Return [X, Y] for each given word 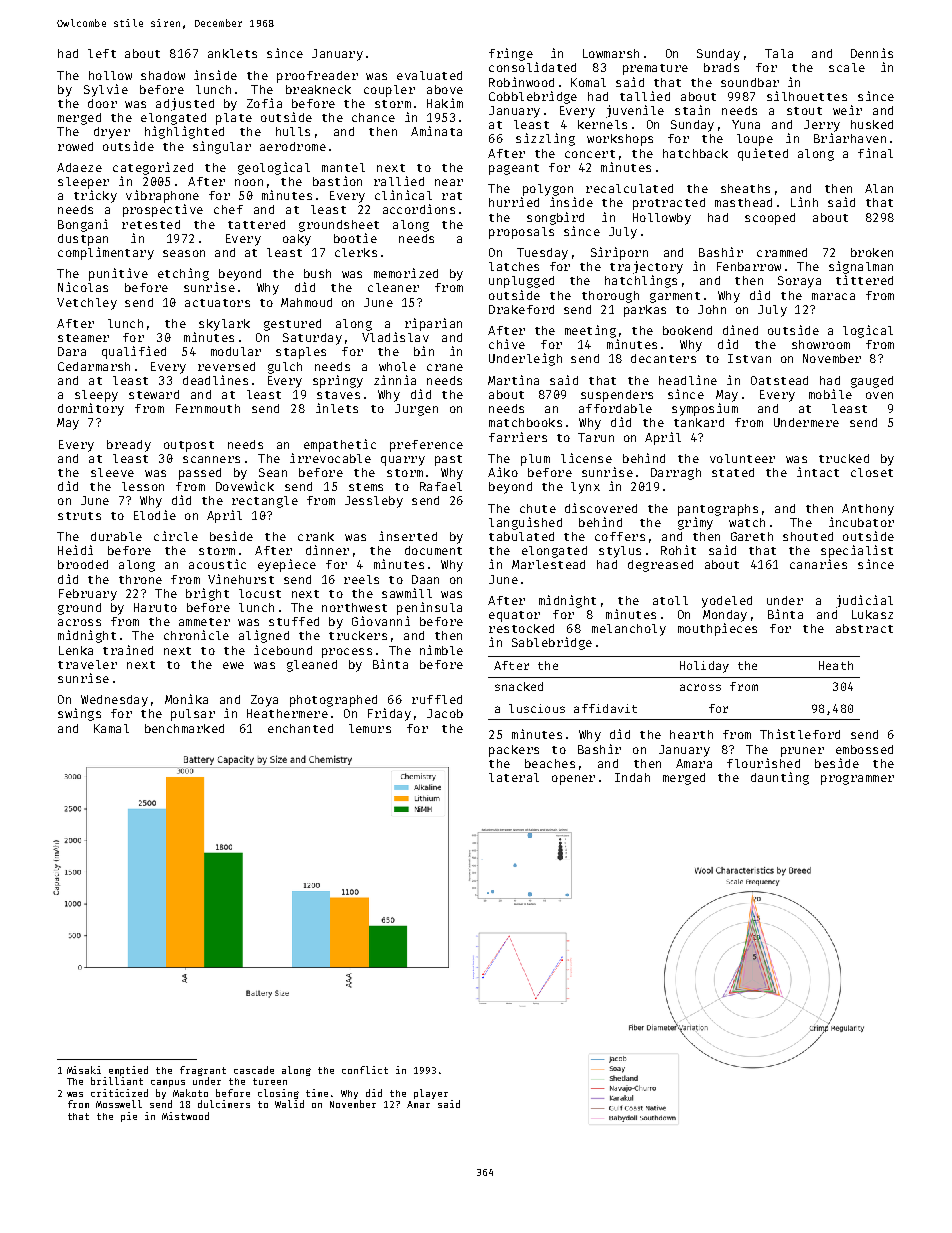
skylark [224, 325]
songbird [555, 218]
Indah [632, 777]
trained [128, 650]
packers [514, 751]
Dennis [872, 53]
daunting [780, 778]
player [431, 1094]
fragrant [203, 1071]
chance [373, 117]
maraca [833, 296]
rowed [75, 146]
